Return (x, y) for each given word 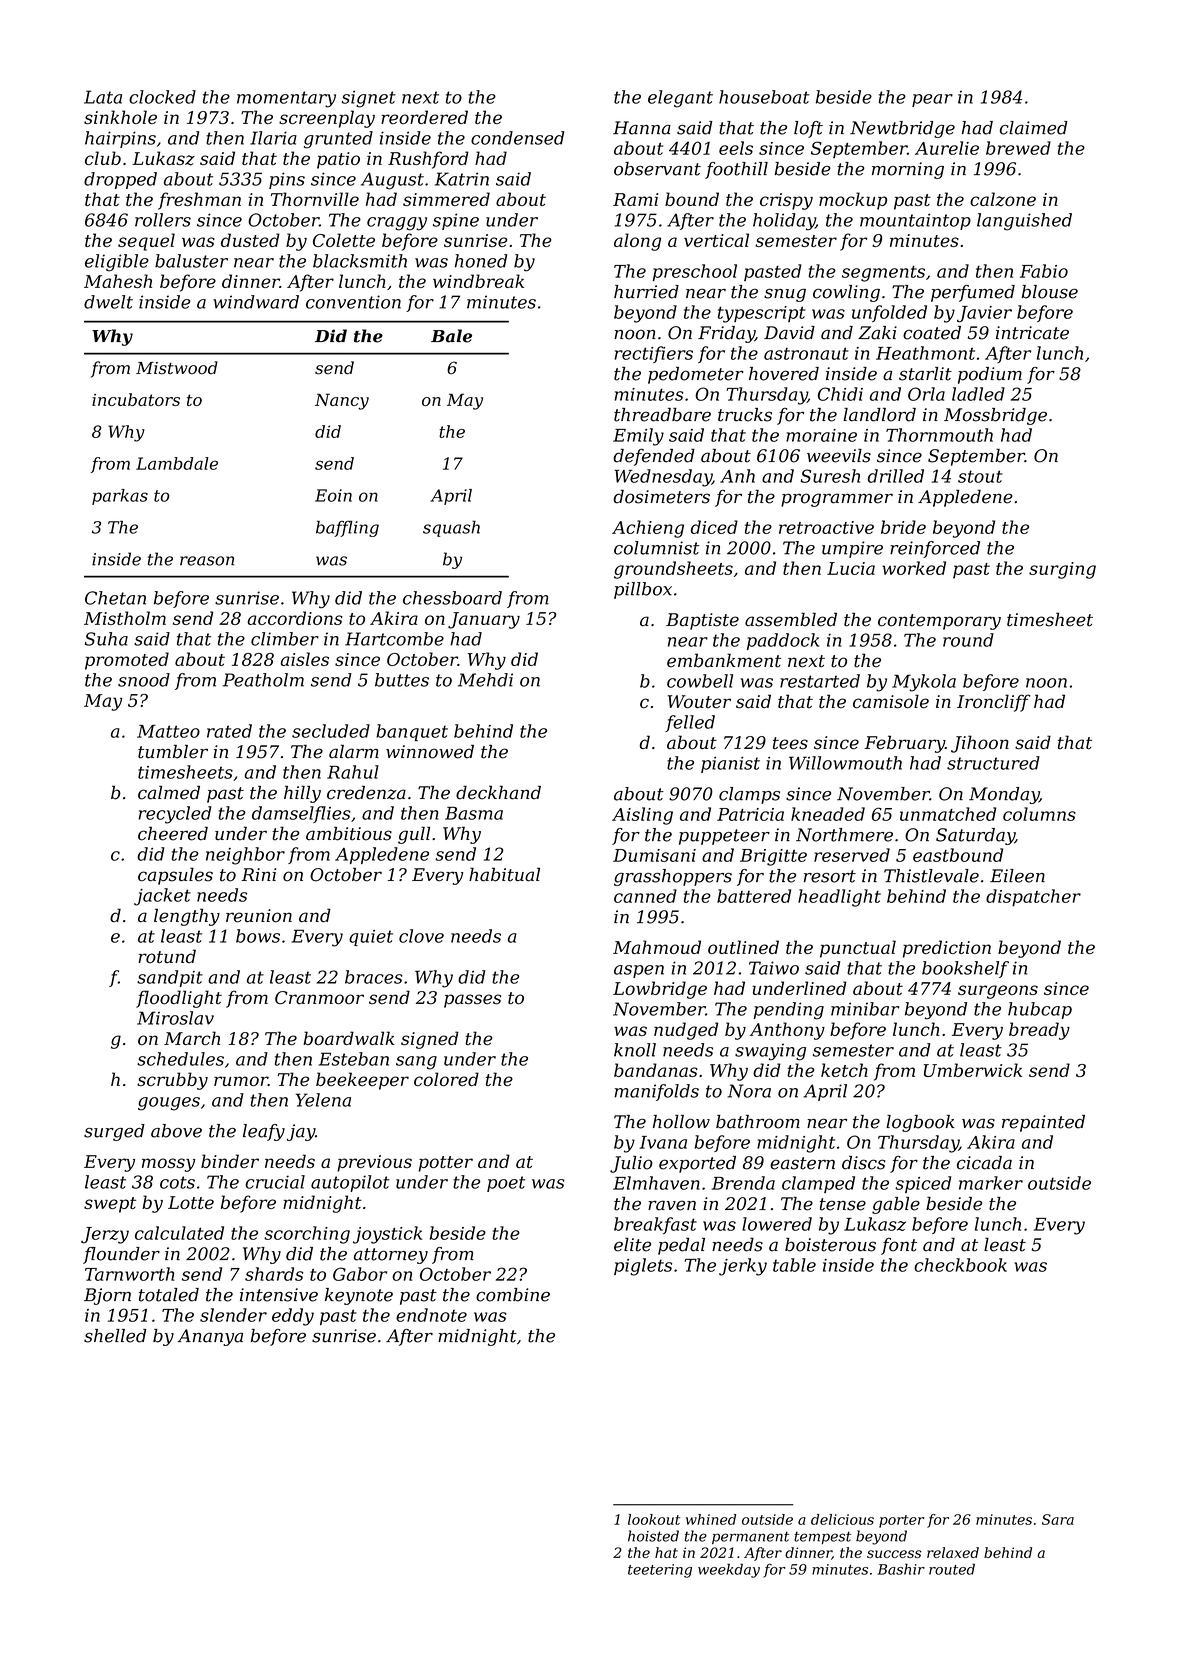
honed (481, 261)
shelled (115, 1336)
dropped (120, 180)
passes (472, 1001)
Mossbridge (995, 416)
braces (374, 977)
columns (1039, 814)
